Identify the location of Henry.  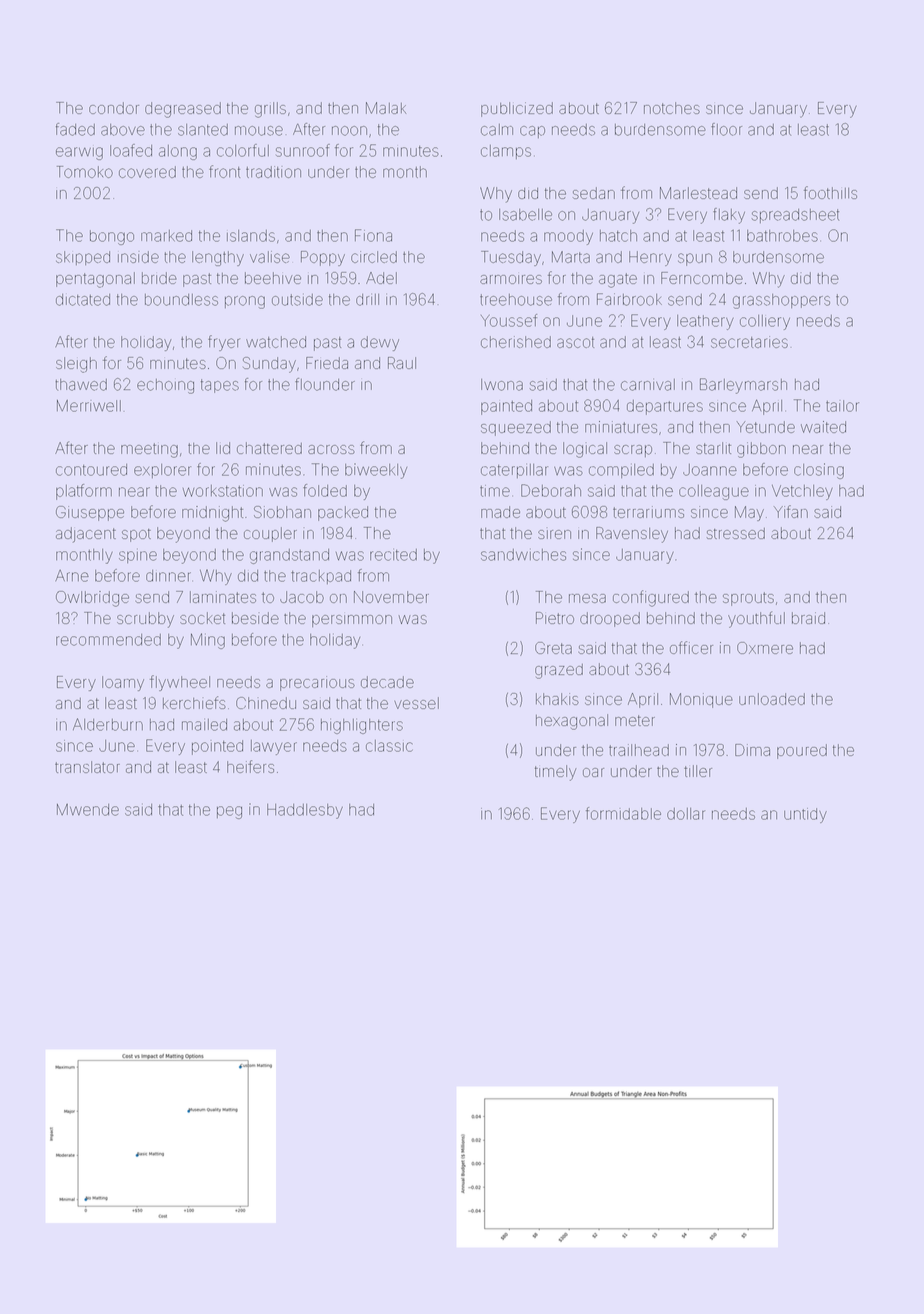
(650, 258).
